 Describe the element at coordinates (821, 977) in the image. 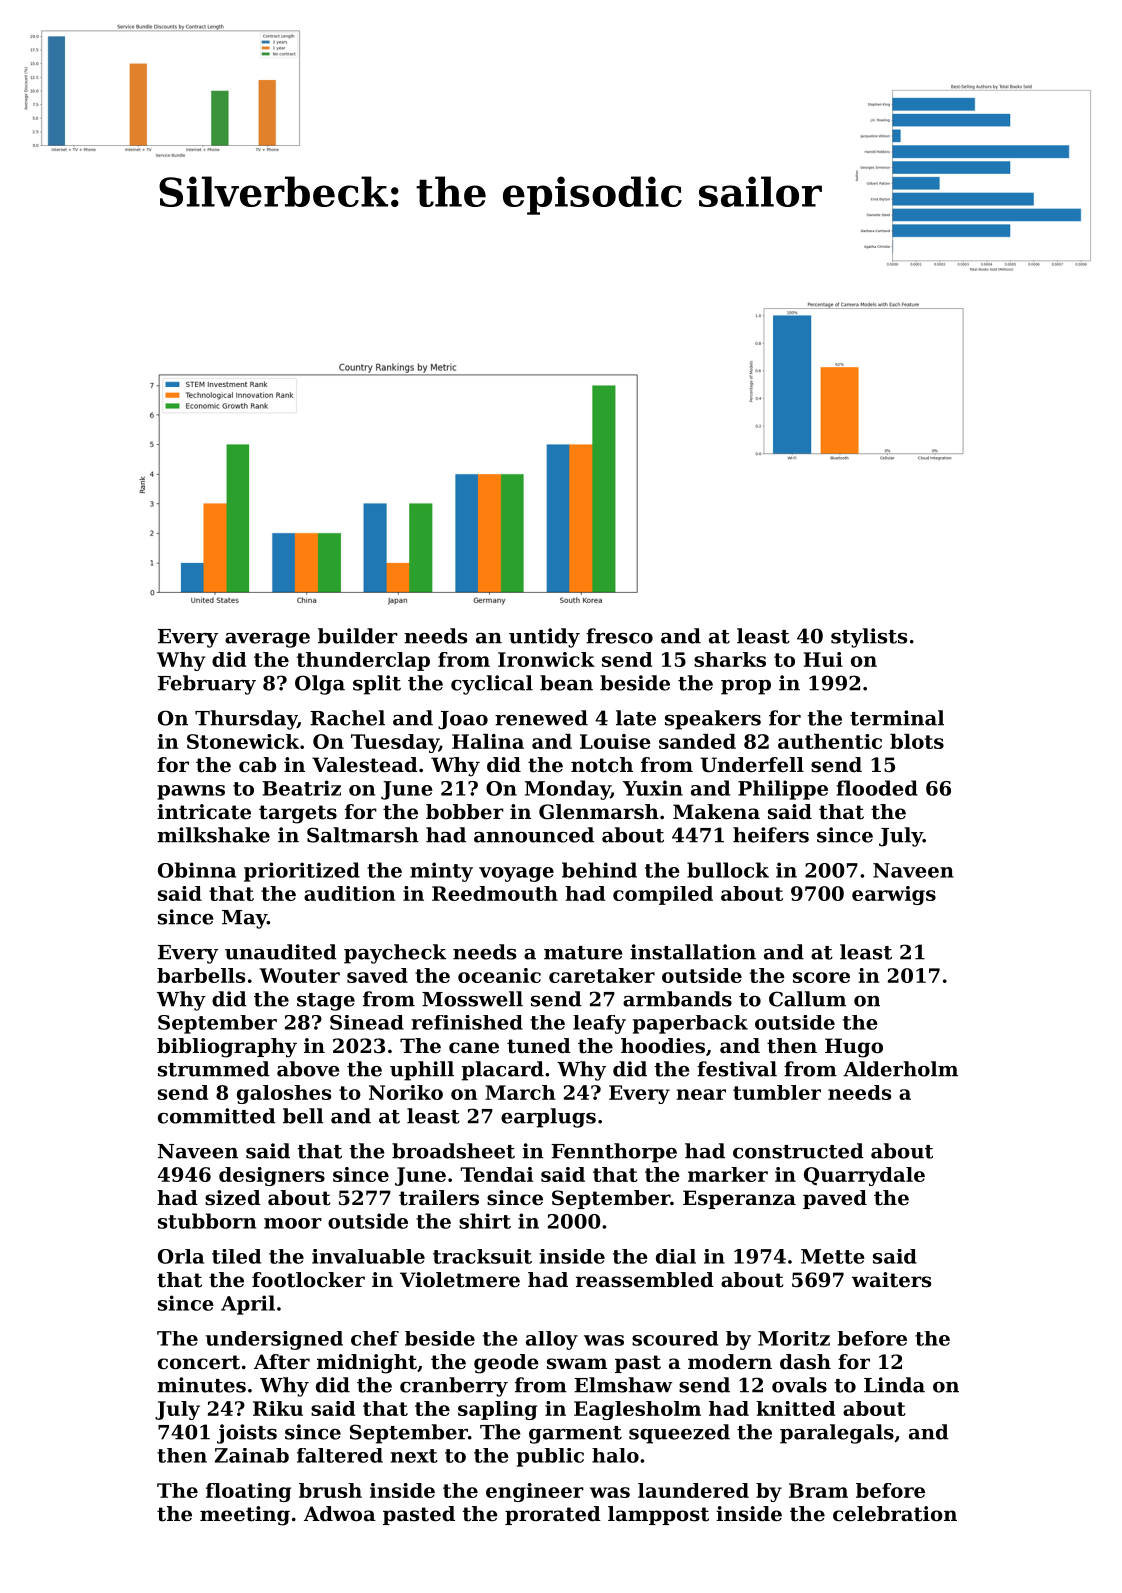

I see `score` at that location.
